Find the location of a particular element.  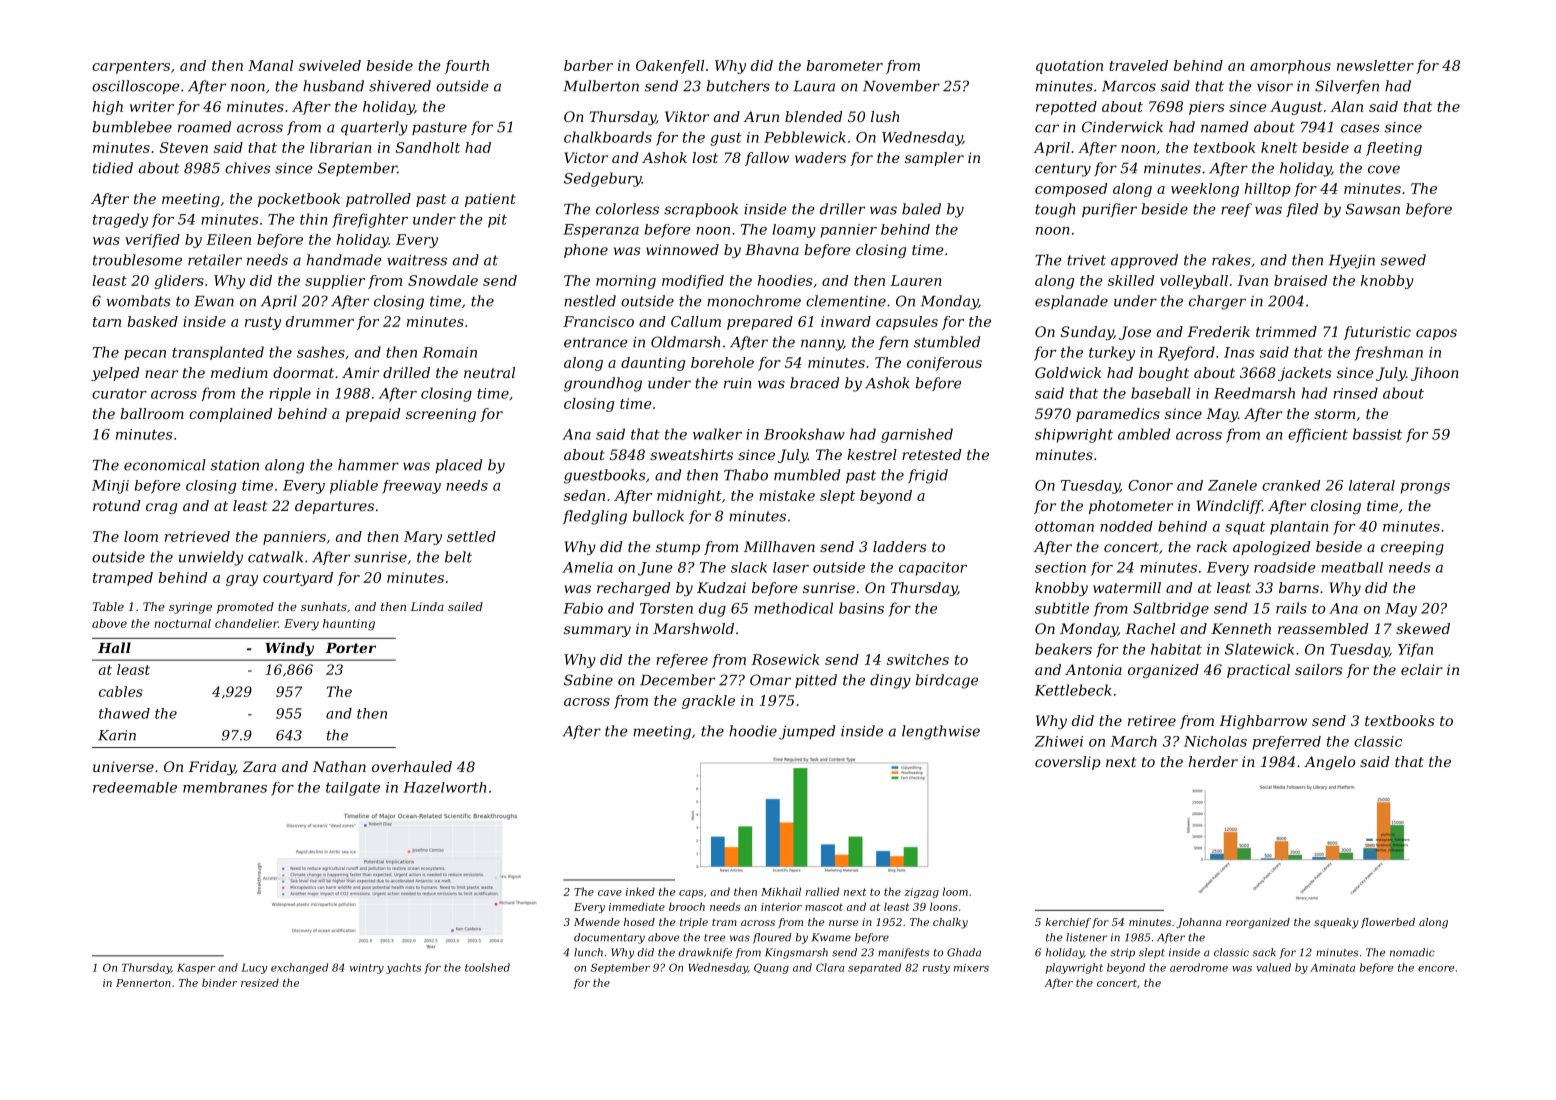

wintry is located at coordinates (367, 969).
